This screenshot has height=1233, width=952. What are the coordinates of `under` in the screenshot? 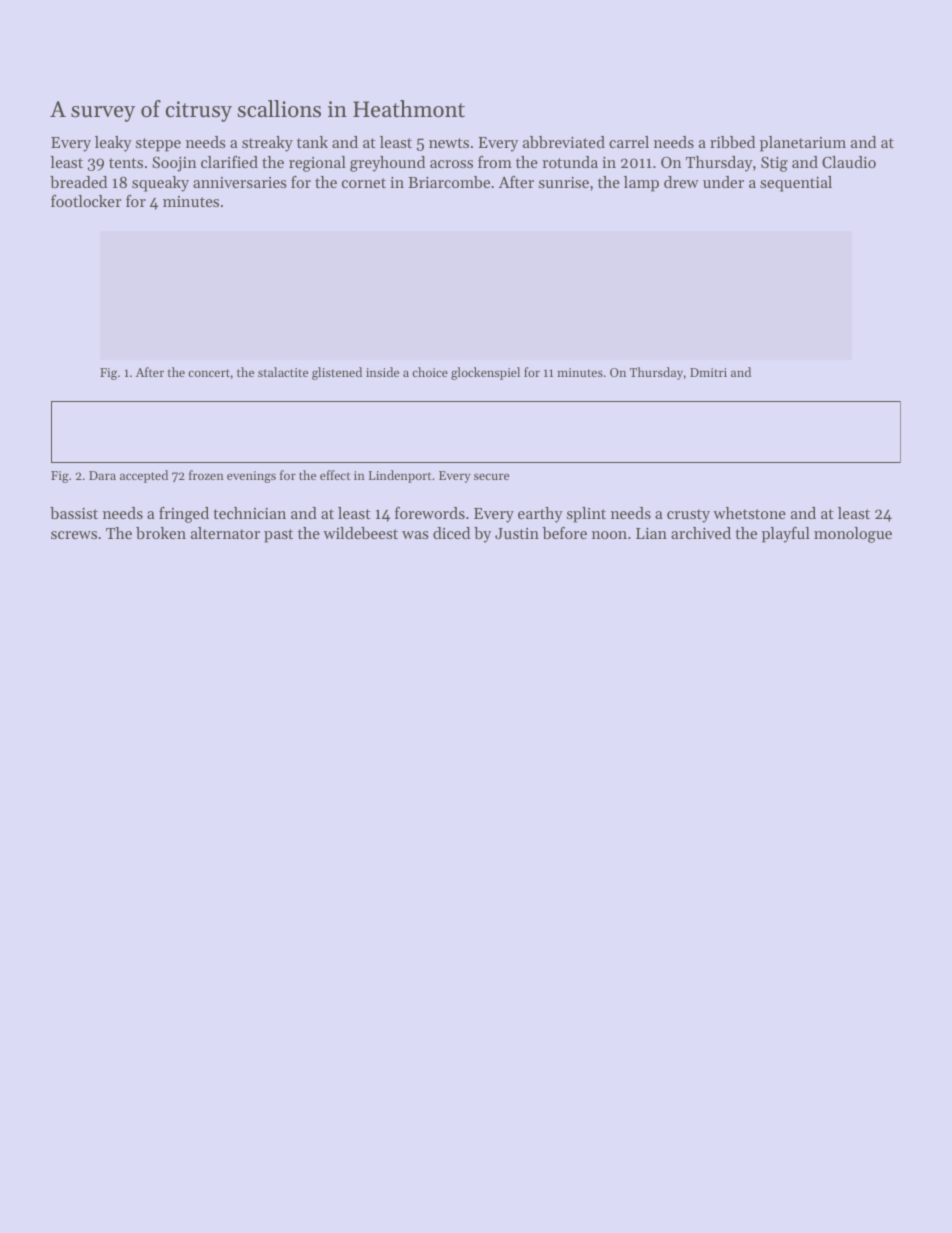 It's located at (723, 182).
